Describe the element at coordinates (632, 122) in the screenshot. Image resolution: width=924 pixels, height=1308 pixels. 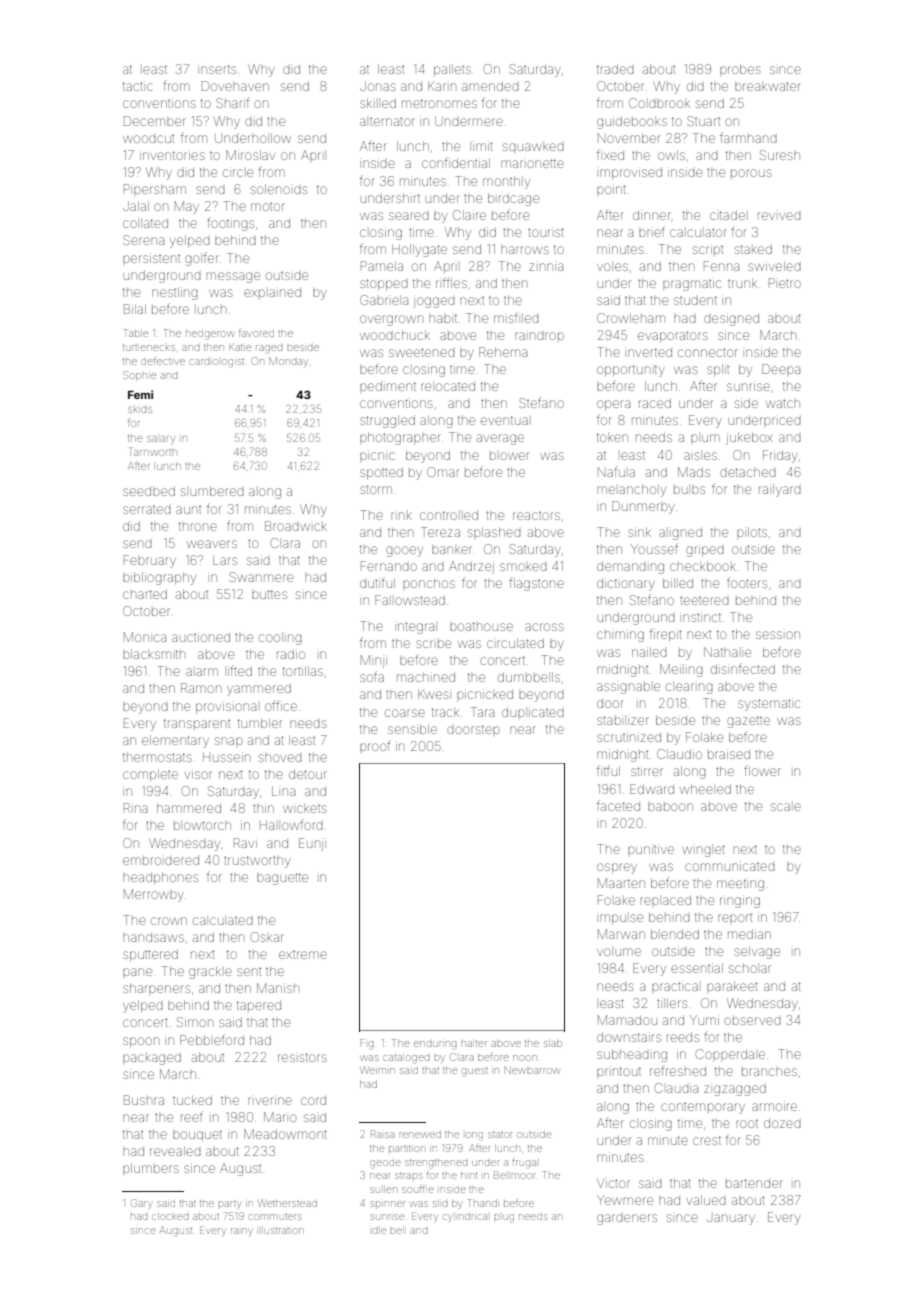
I see `guidebooks` at that location.
